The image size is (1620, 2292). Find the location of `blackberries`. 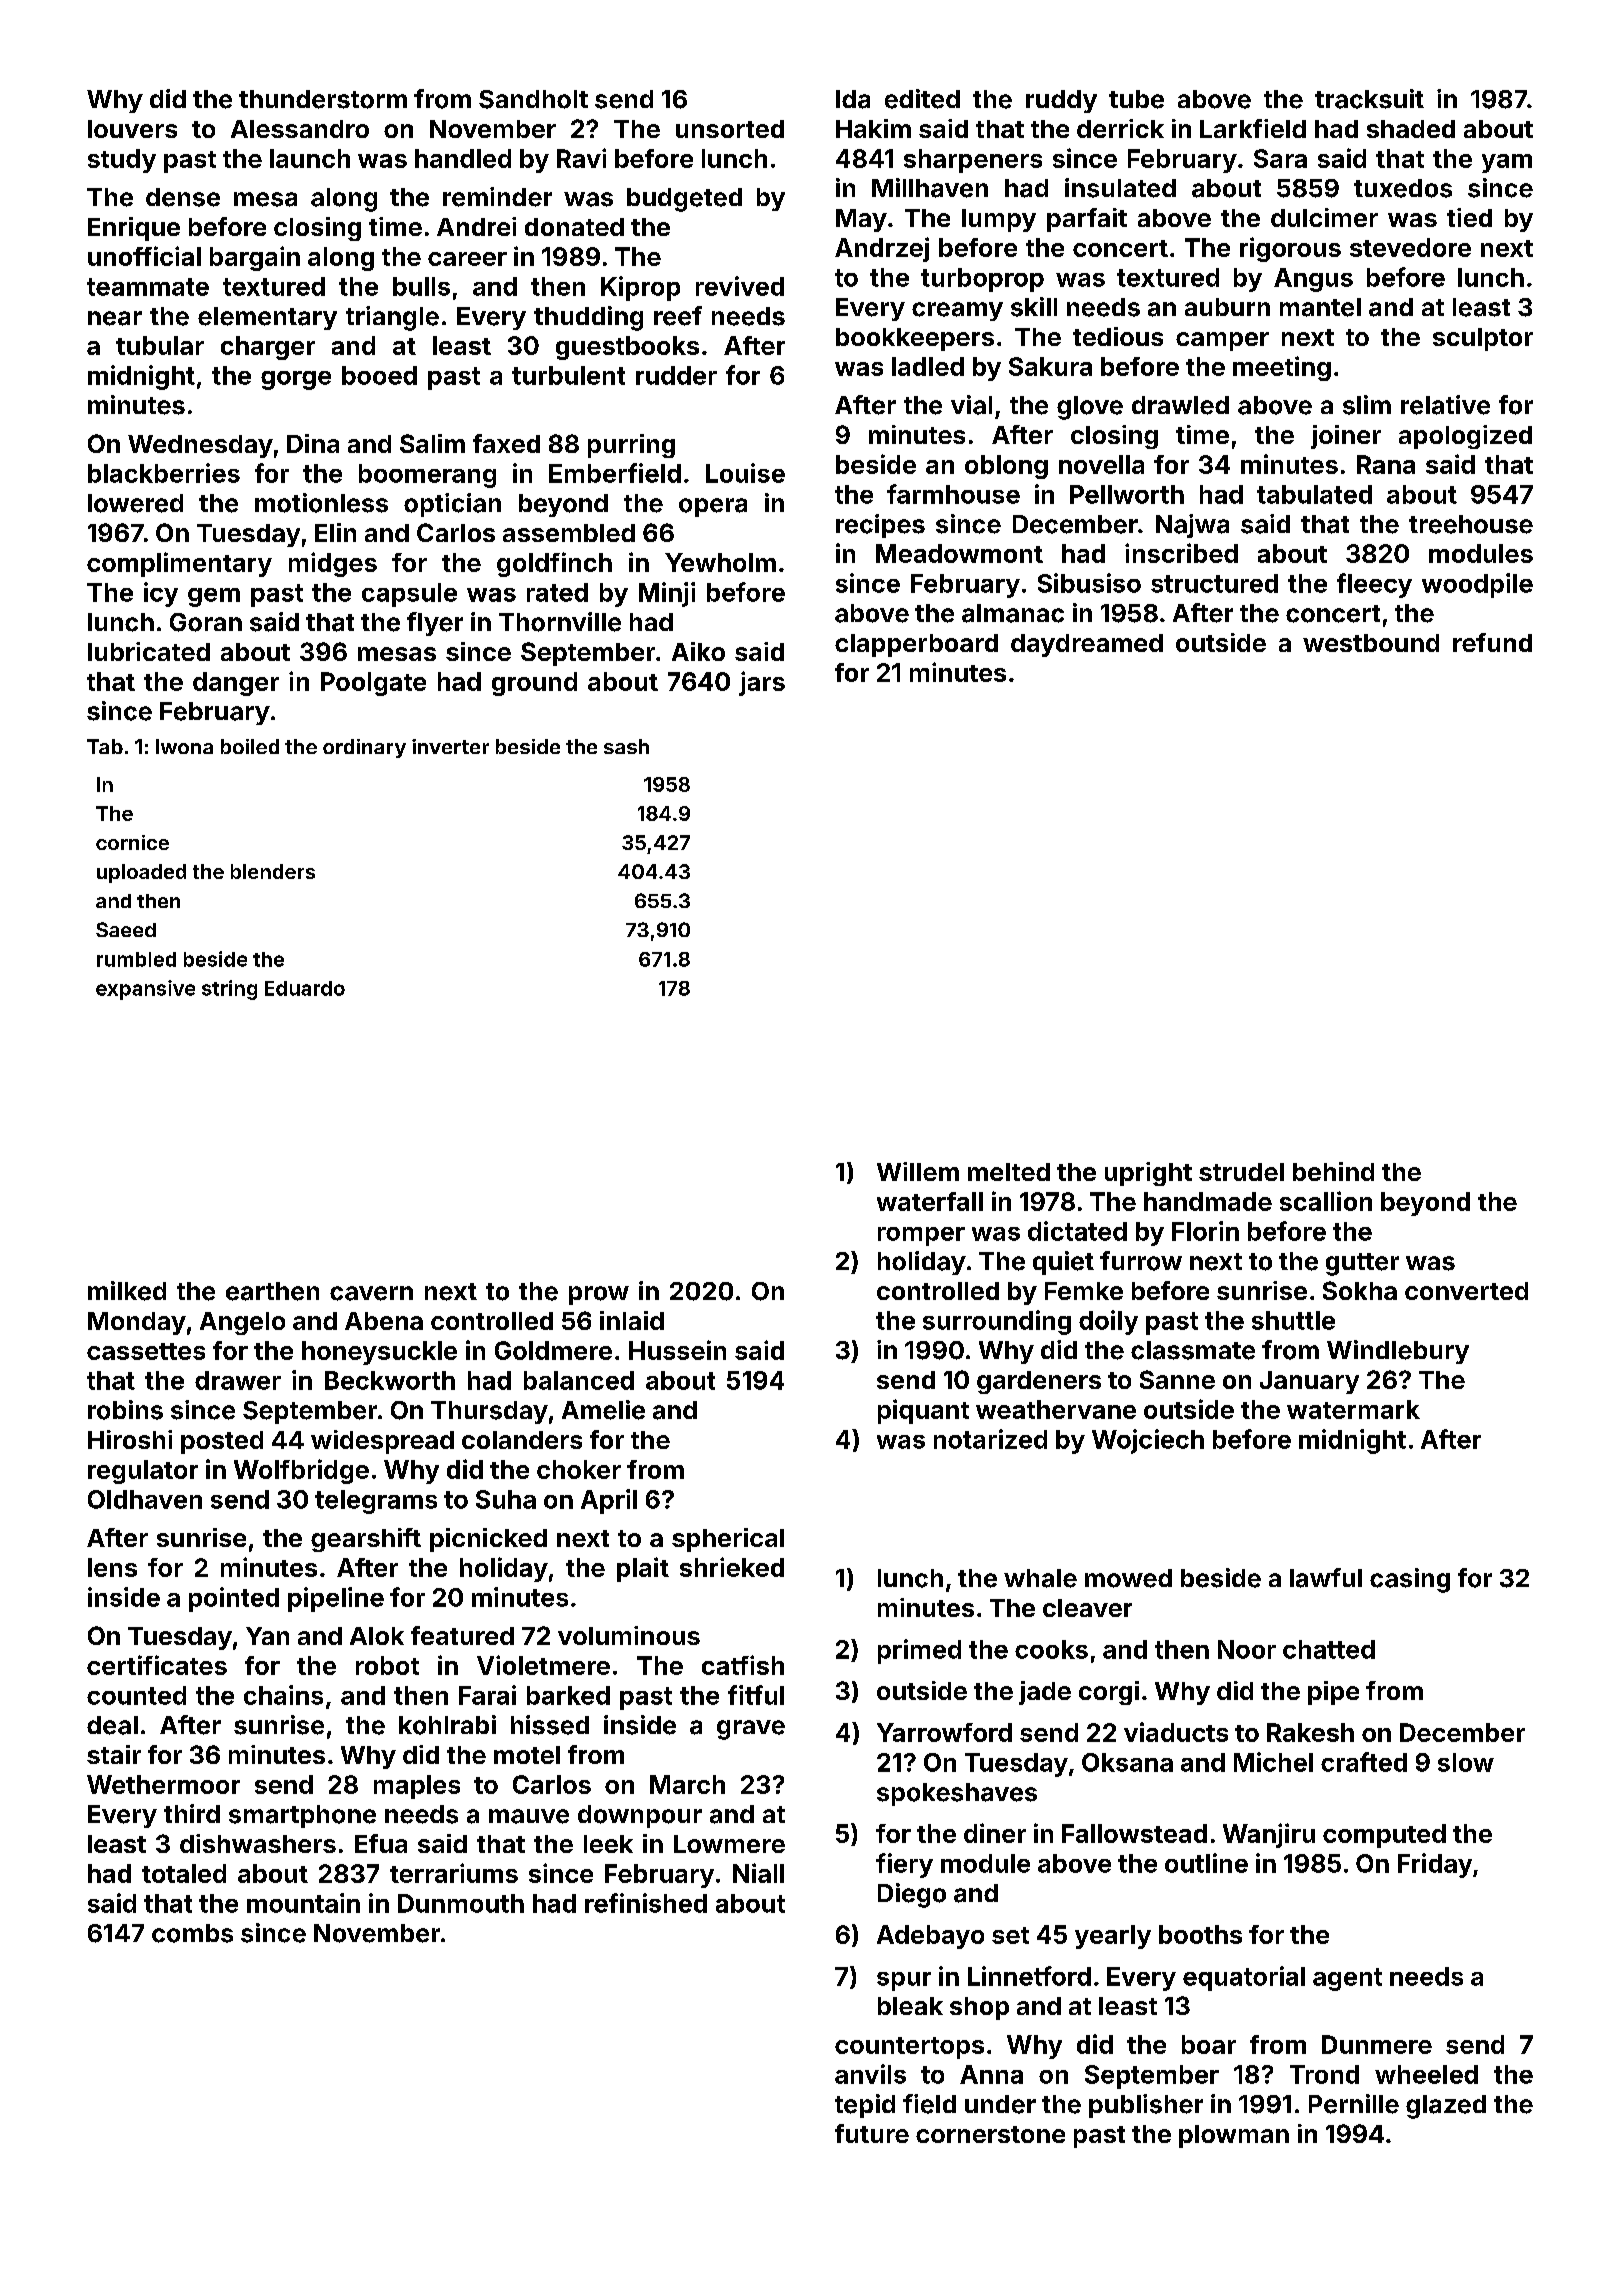

blackberries is located at coordinates (164, 473).
